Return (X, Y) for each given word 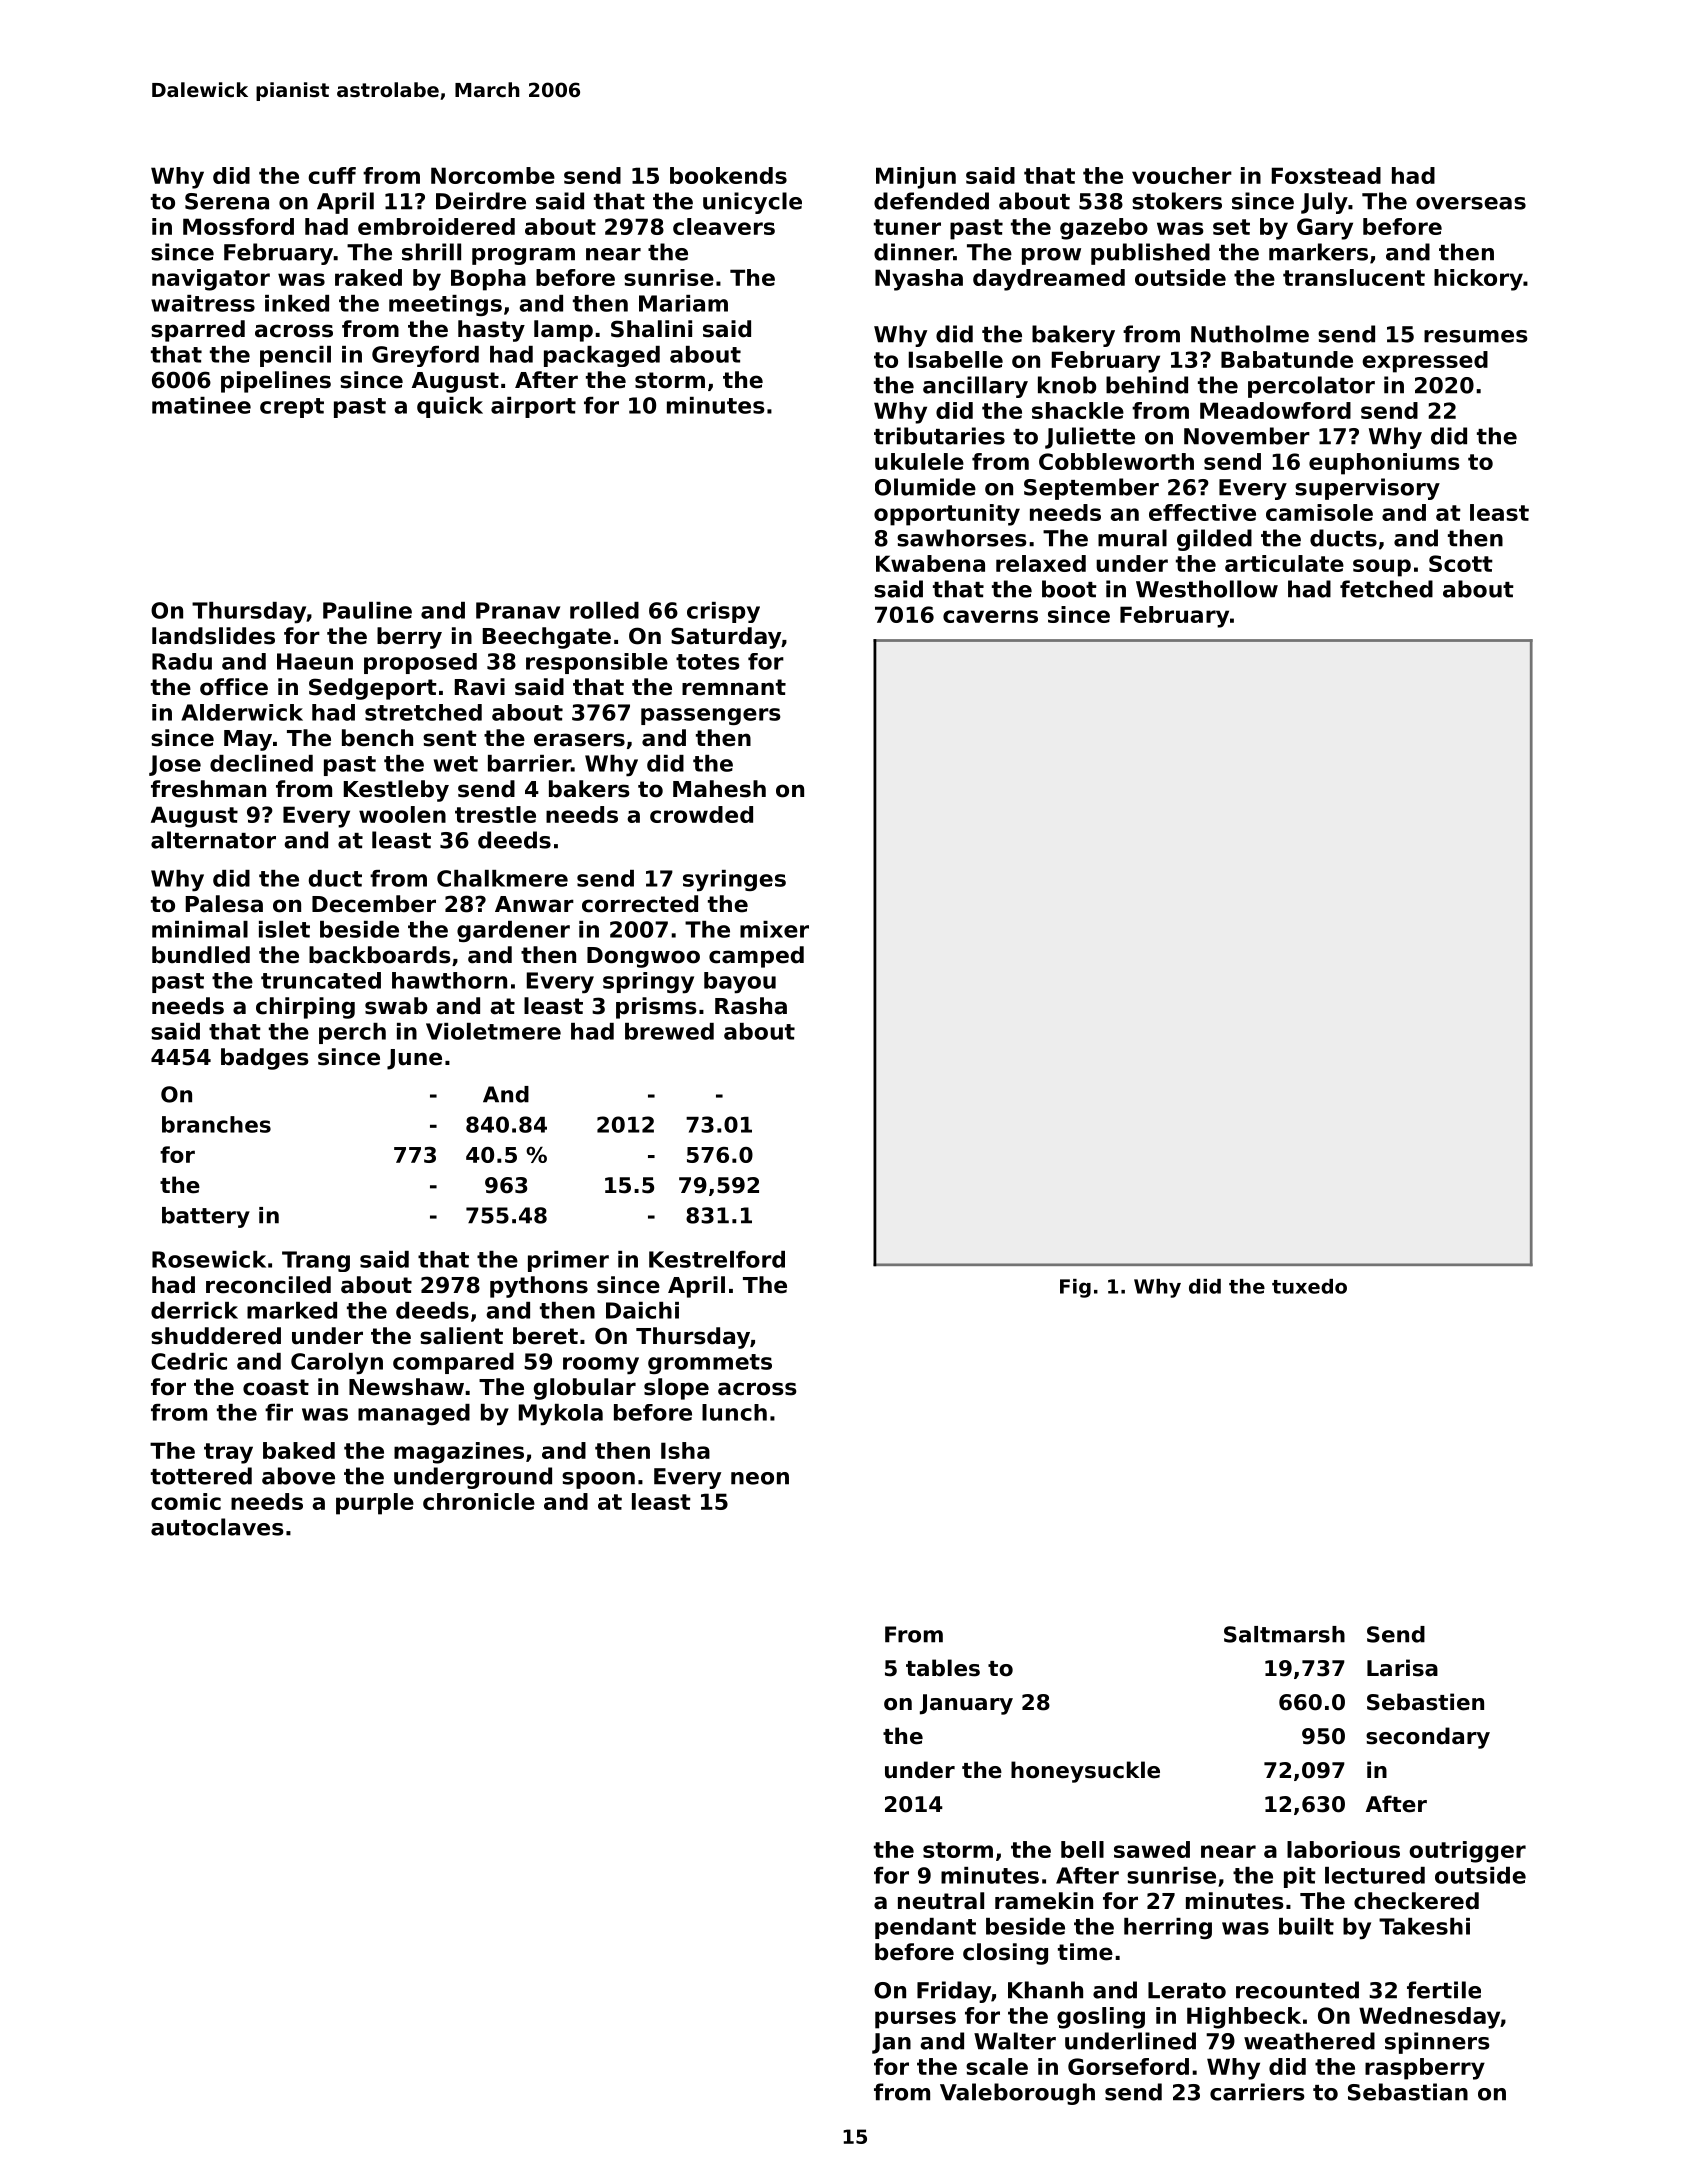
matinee (201, 405)
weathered (1309, 2041)
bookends (728, 175)
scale (997, 2066)
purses (915, 2020)
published (1150, 254)
